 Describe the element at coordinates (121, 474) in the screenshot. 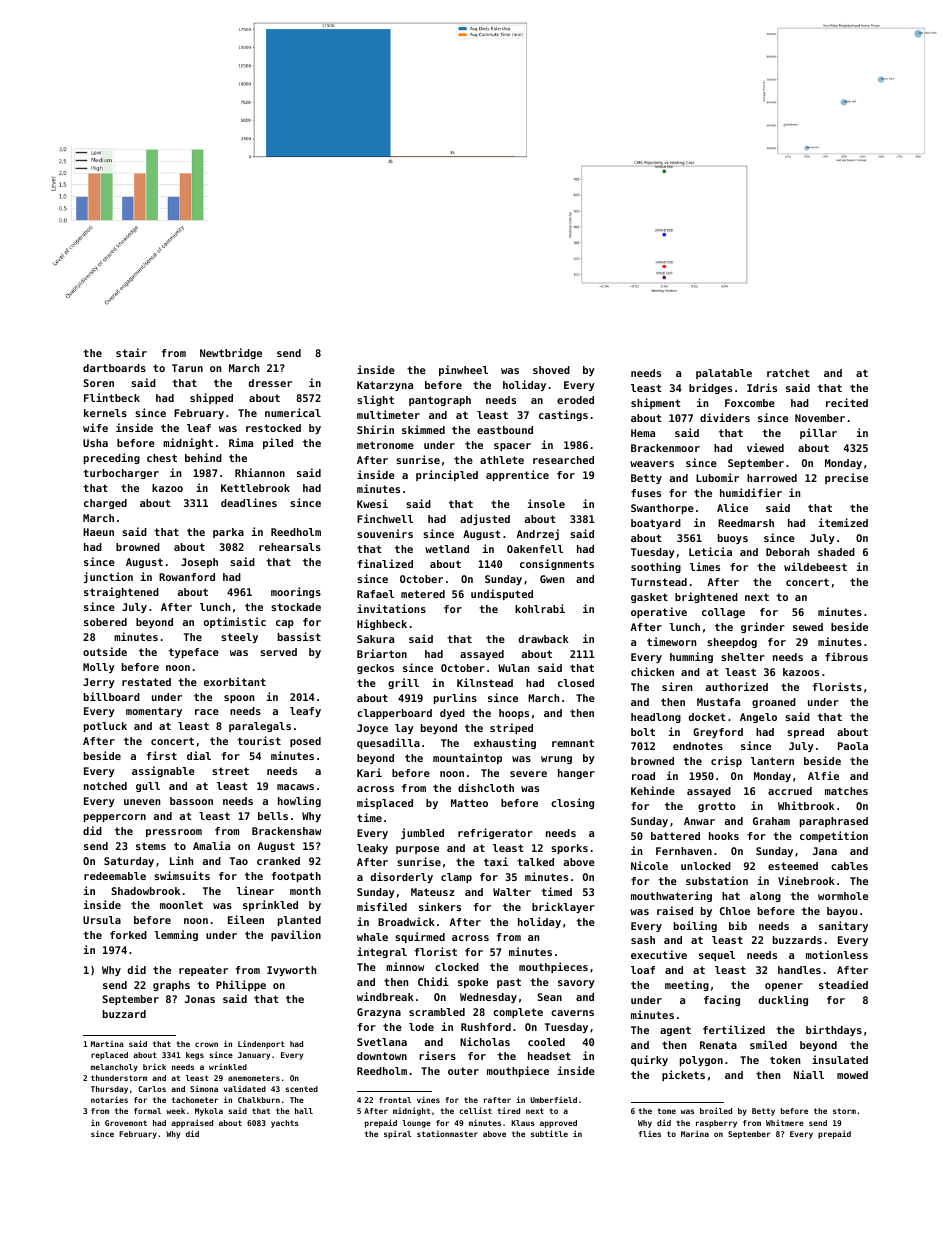

I see `turbocharger` at that location.
